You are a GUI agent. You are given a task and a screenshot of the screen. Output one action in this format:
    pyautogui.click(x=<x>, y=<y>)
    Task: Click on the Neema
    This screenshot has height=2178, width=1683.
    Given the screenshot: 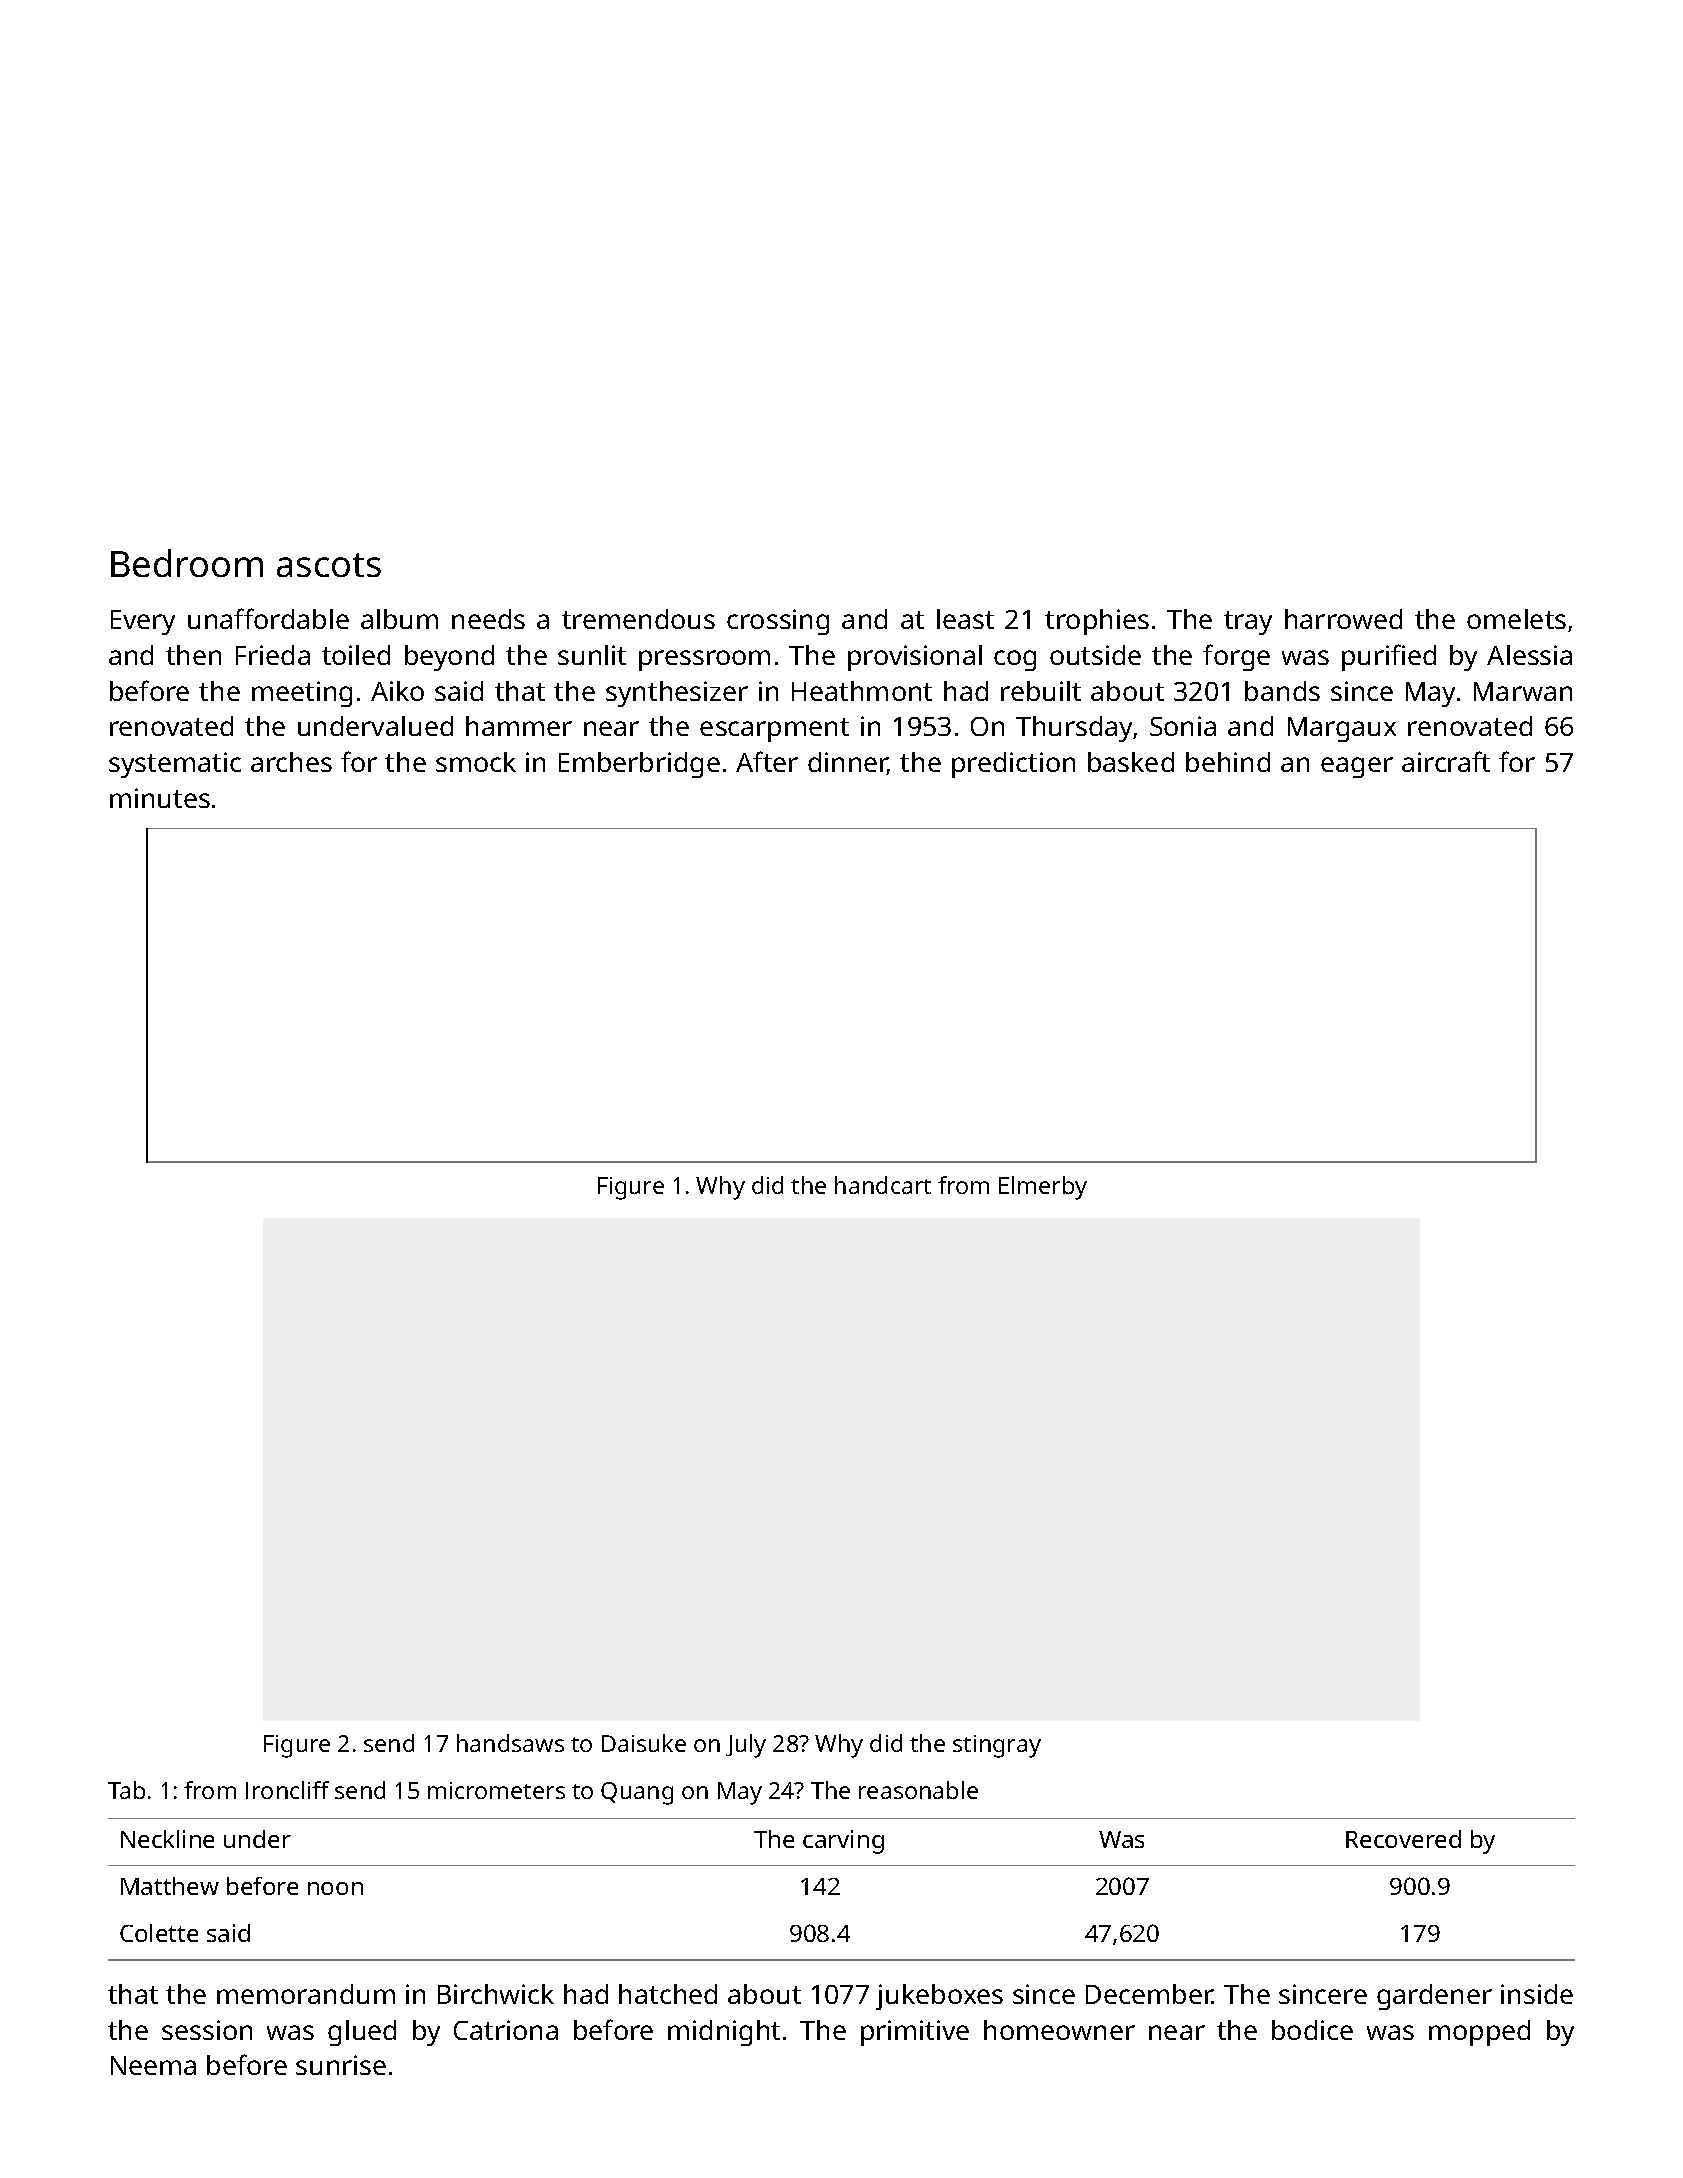 What is the action you would take?
    pyautogui.click(x=153, y=2065)
